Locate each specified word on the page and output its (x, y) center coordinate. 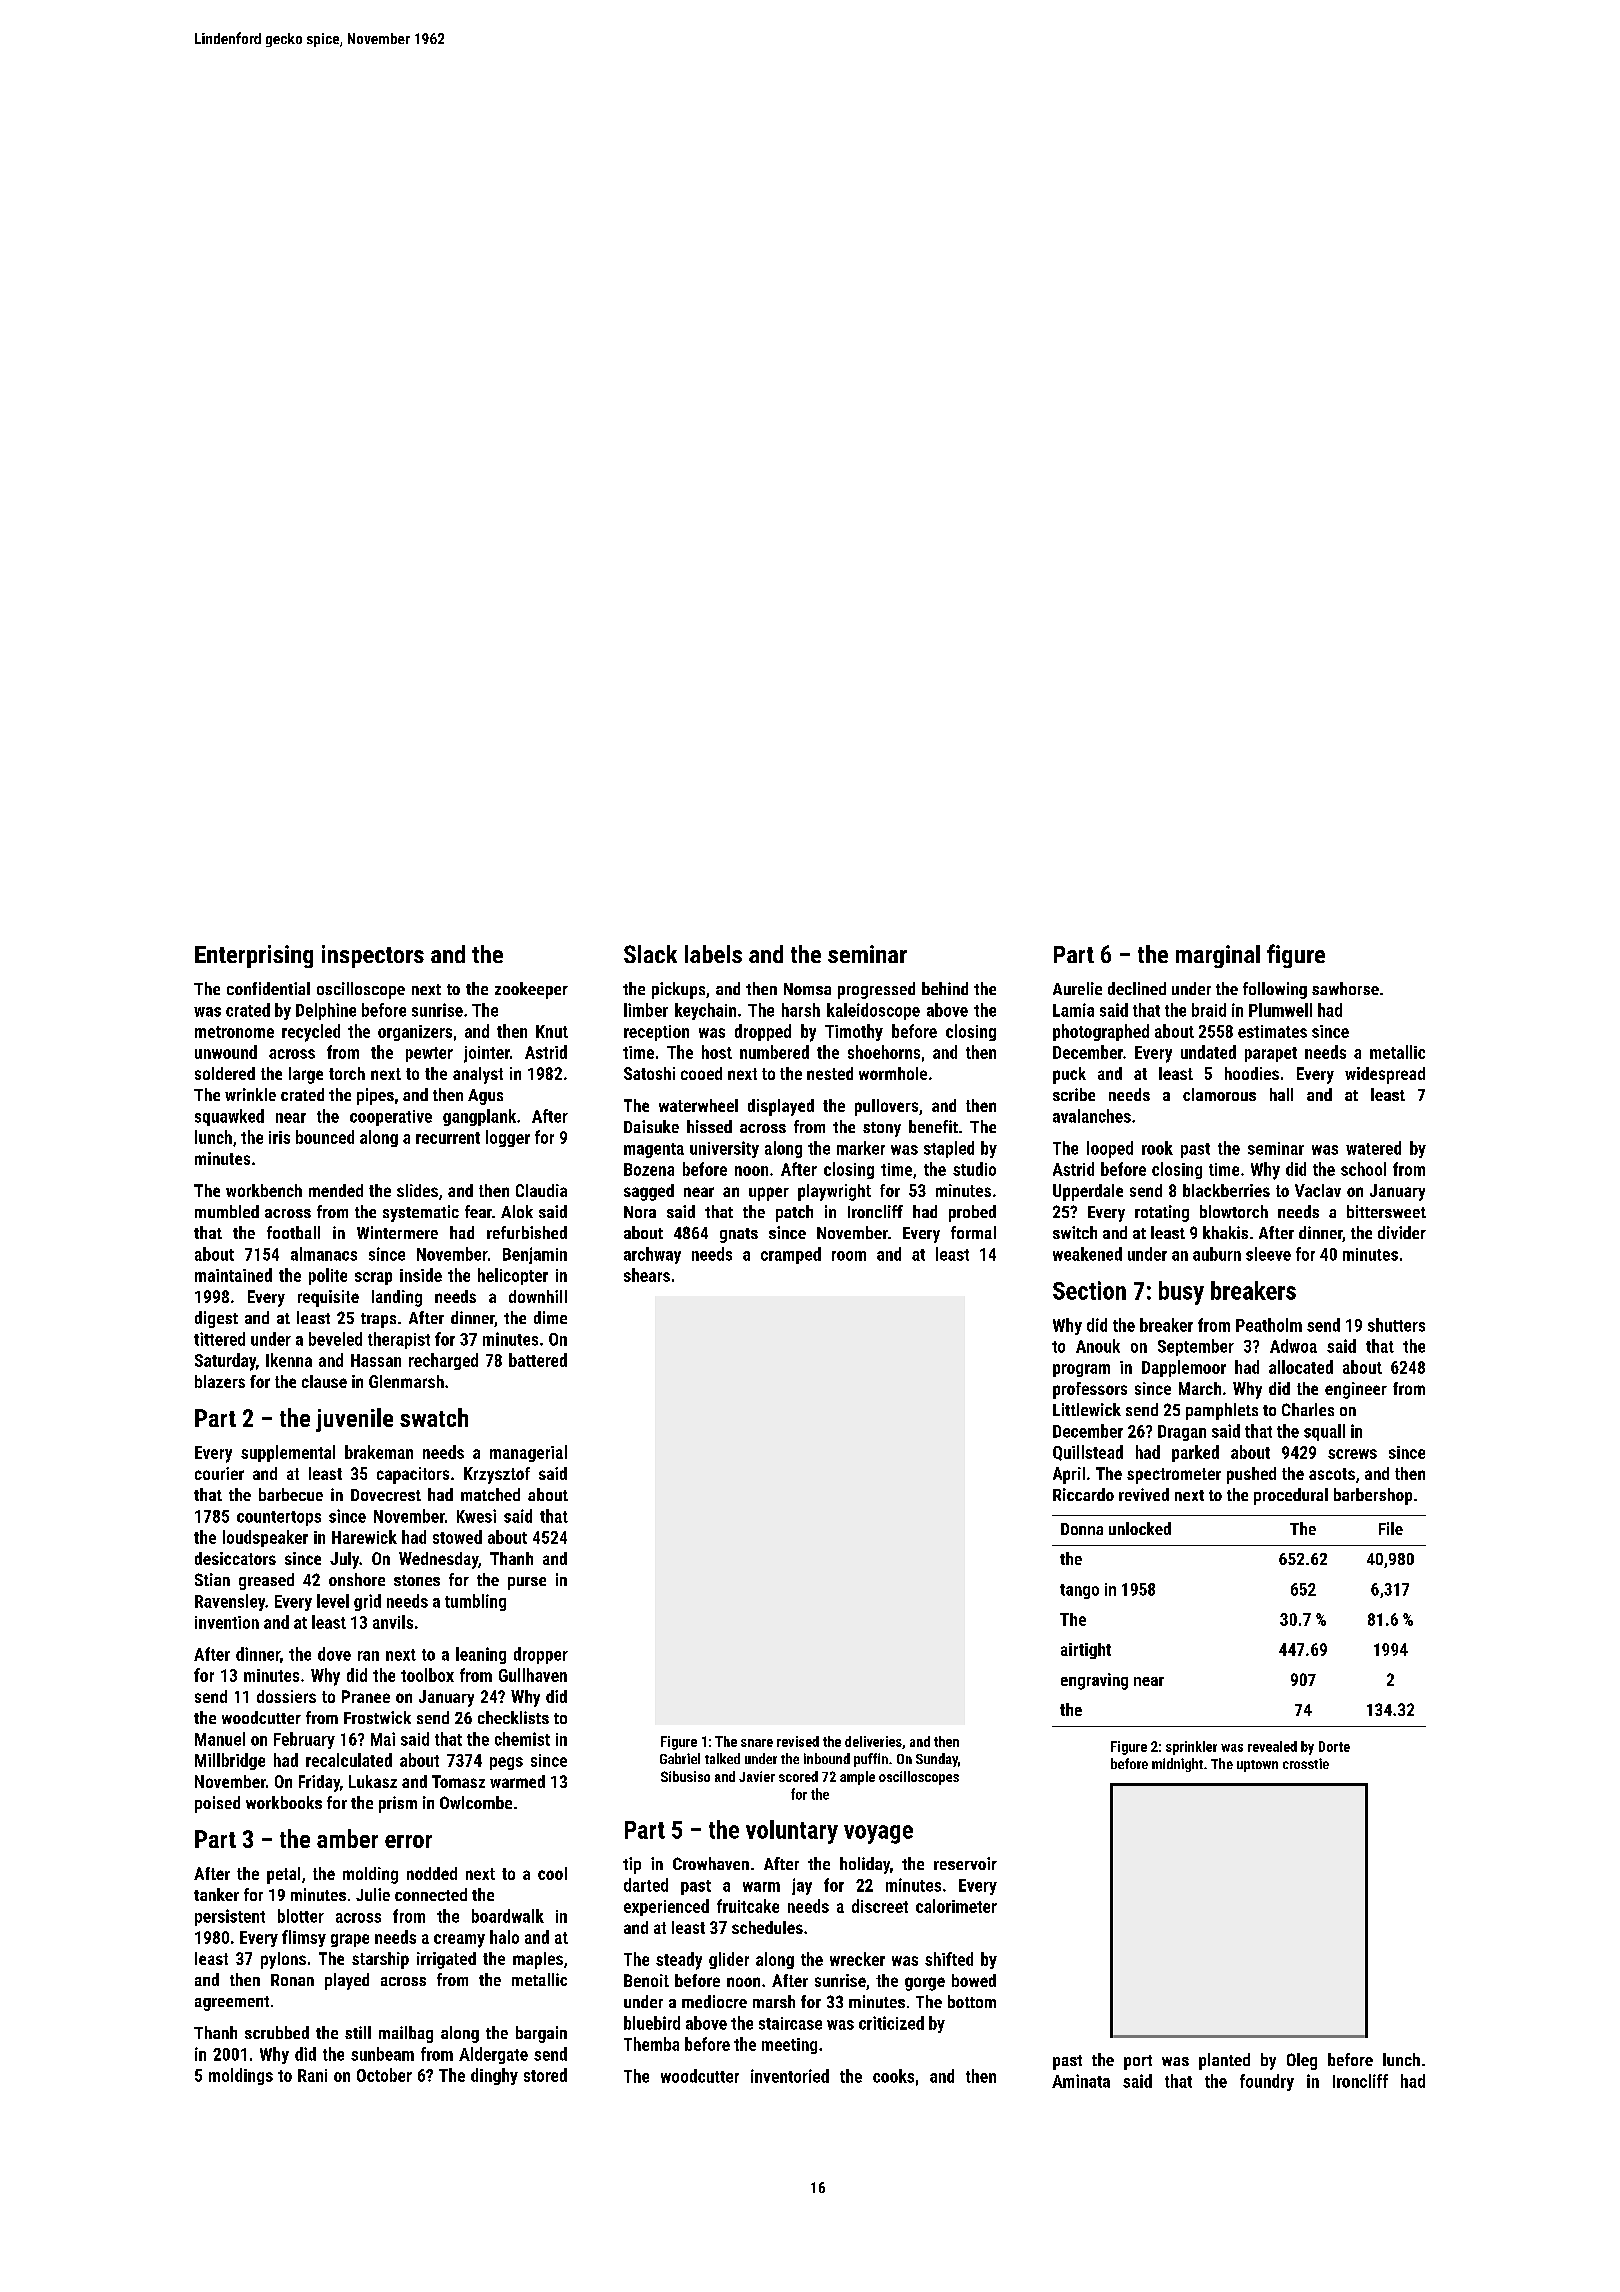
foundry (1267, 2082)
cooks (893, 2076)
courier (219, 1473)
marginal (1218, 956)
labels (713, 954)
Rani (312, 2075)
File (1391, 1528)
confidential (268, 988)
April (1069, 1475)
